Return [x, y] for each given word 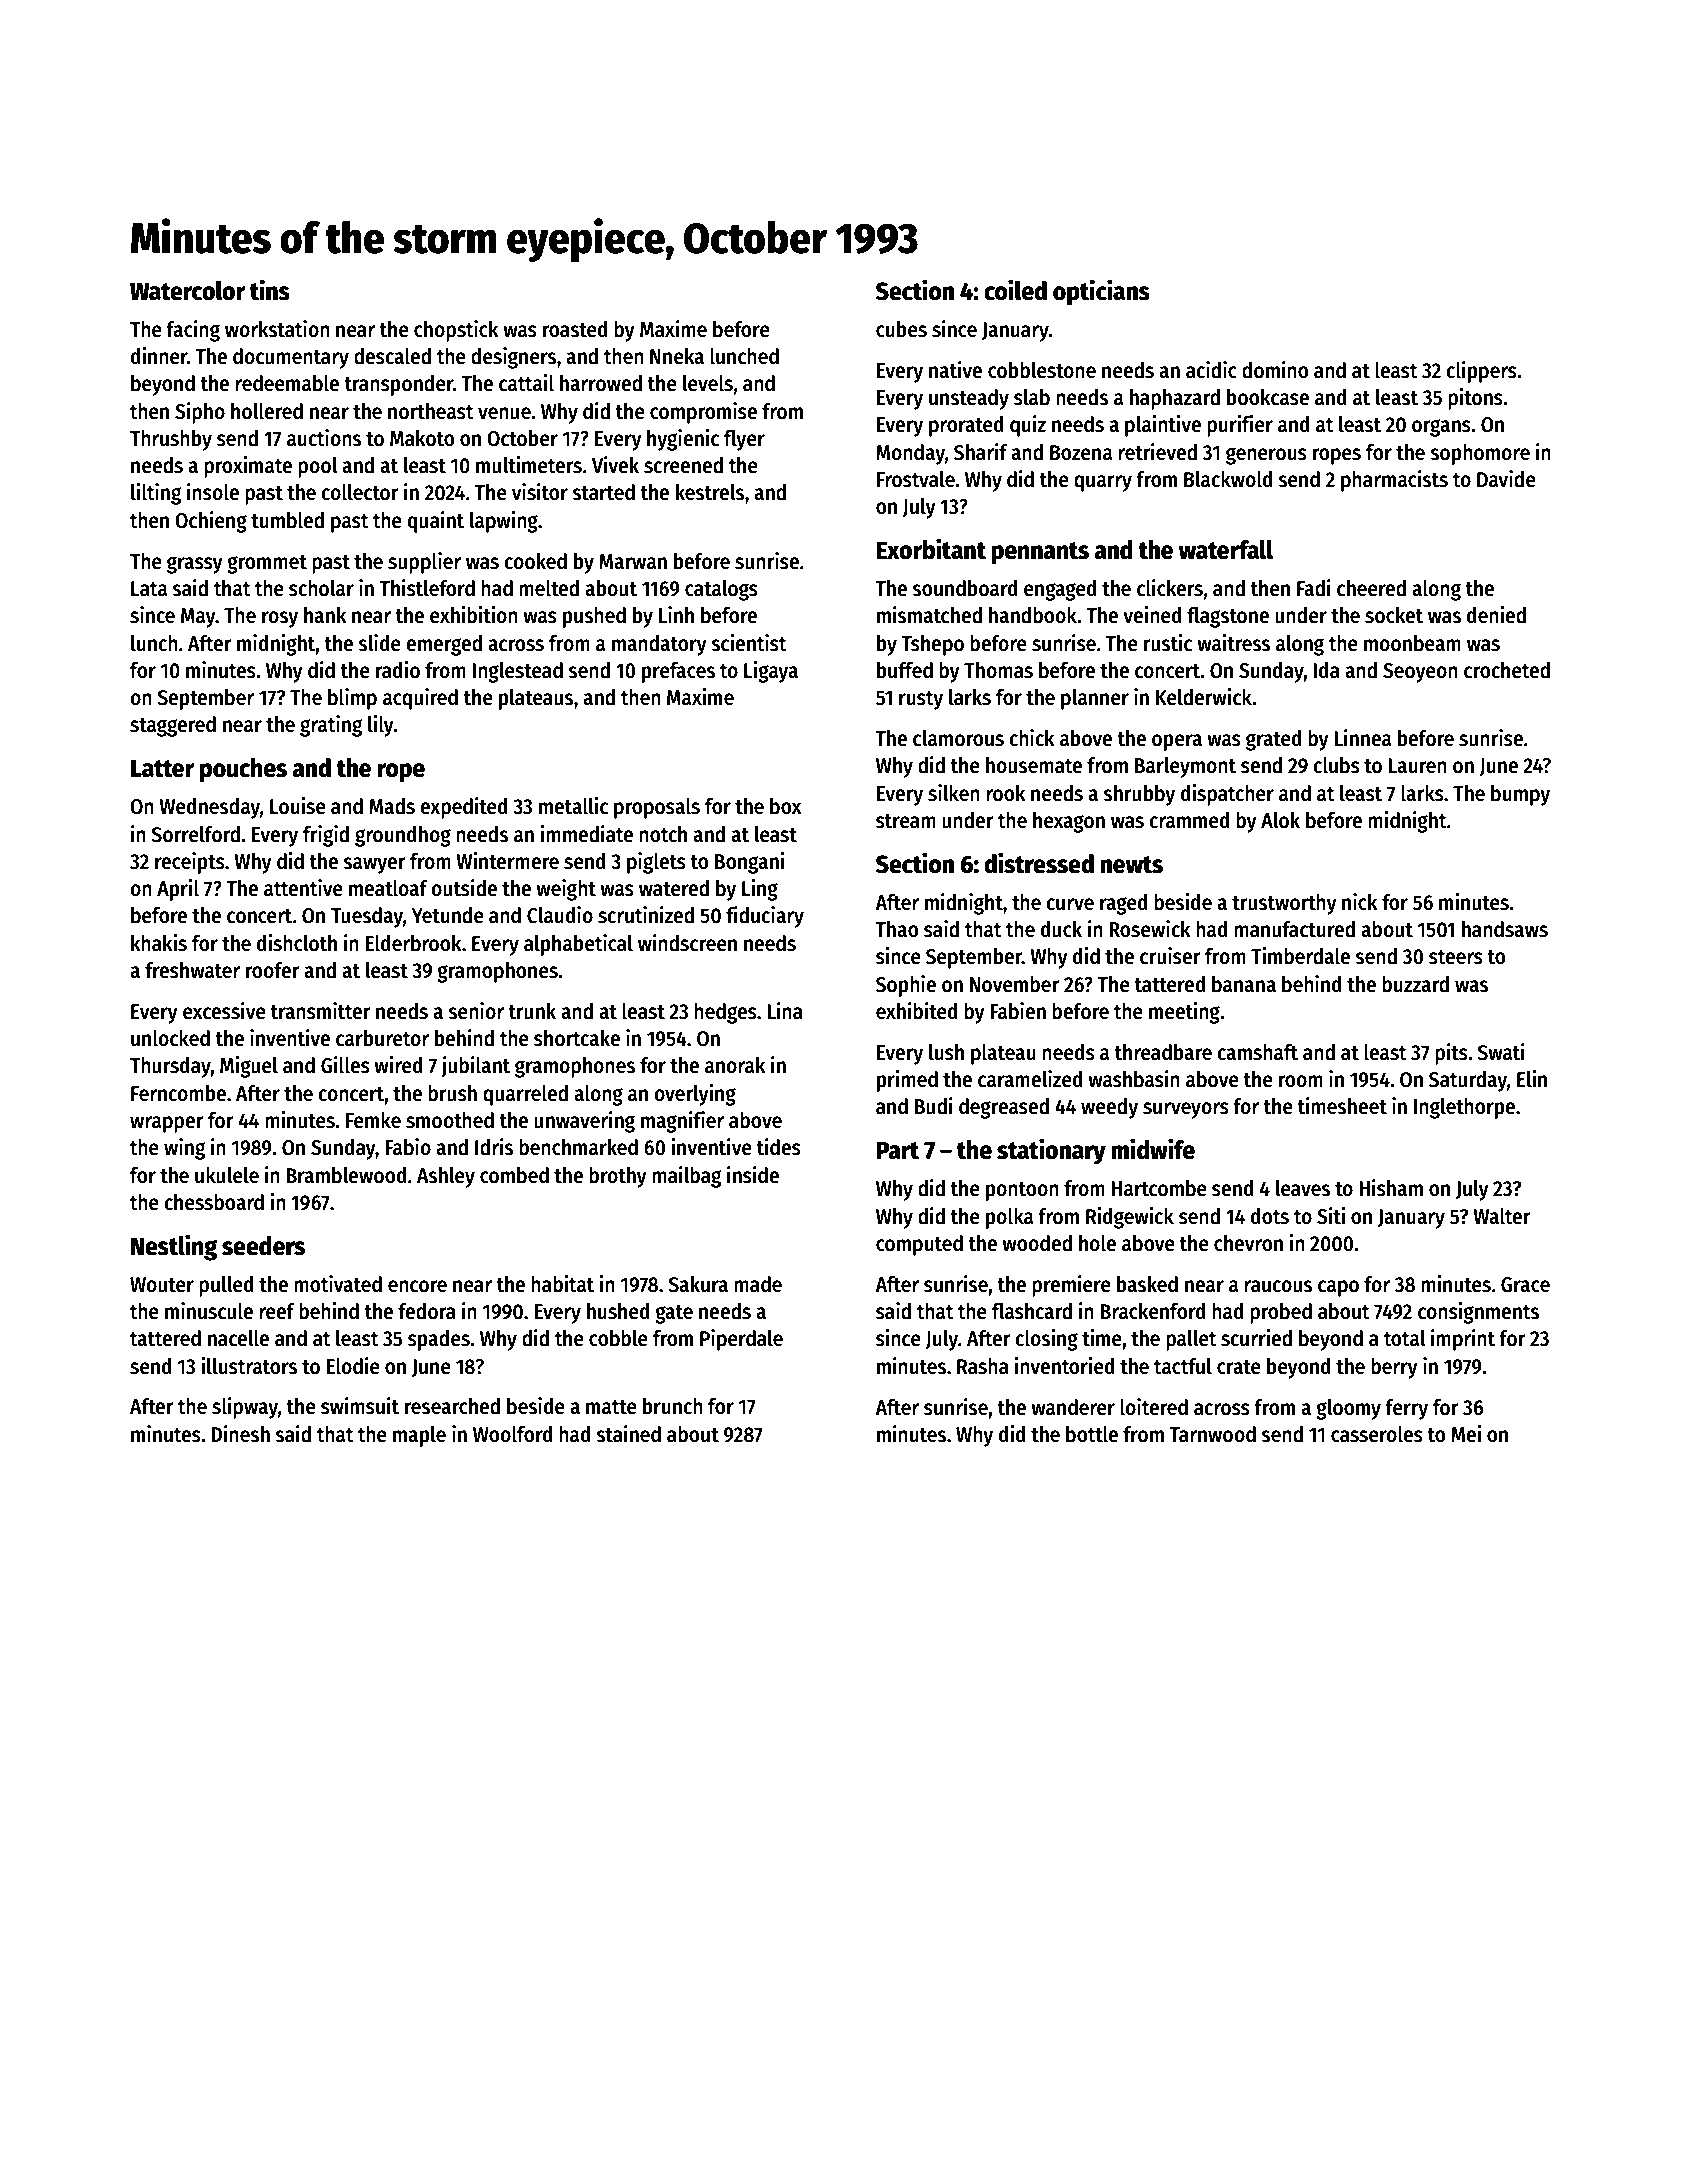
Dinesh [240, 1434]
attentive [303, 888]
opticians [1101, 292]
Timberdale [1300, 956]
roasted [575, 329]
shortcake [577, 1038]
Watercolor [187, 291]
